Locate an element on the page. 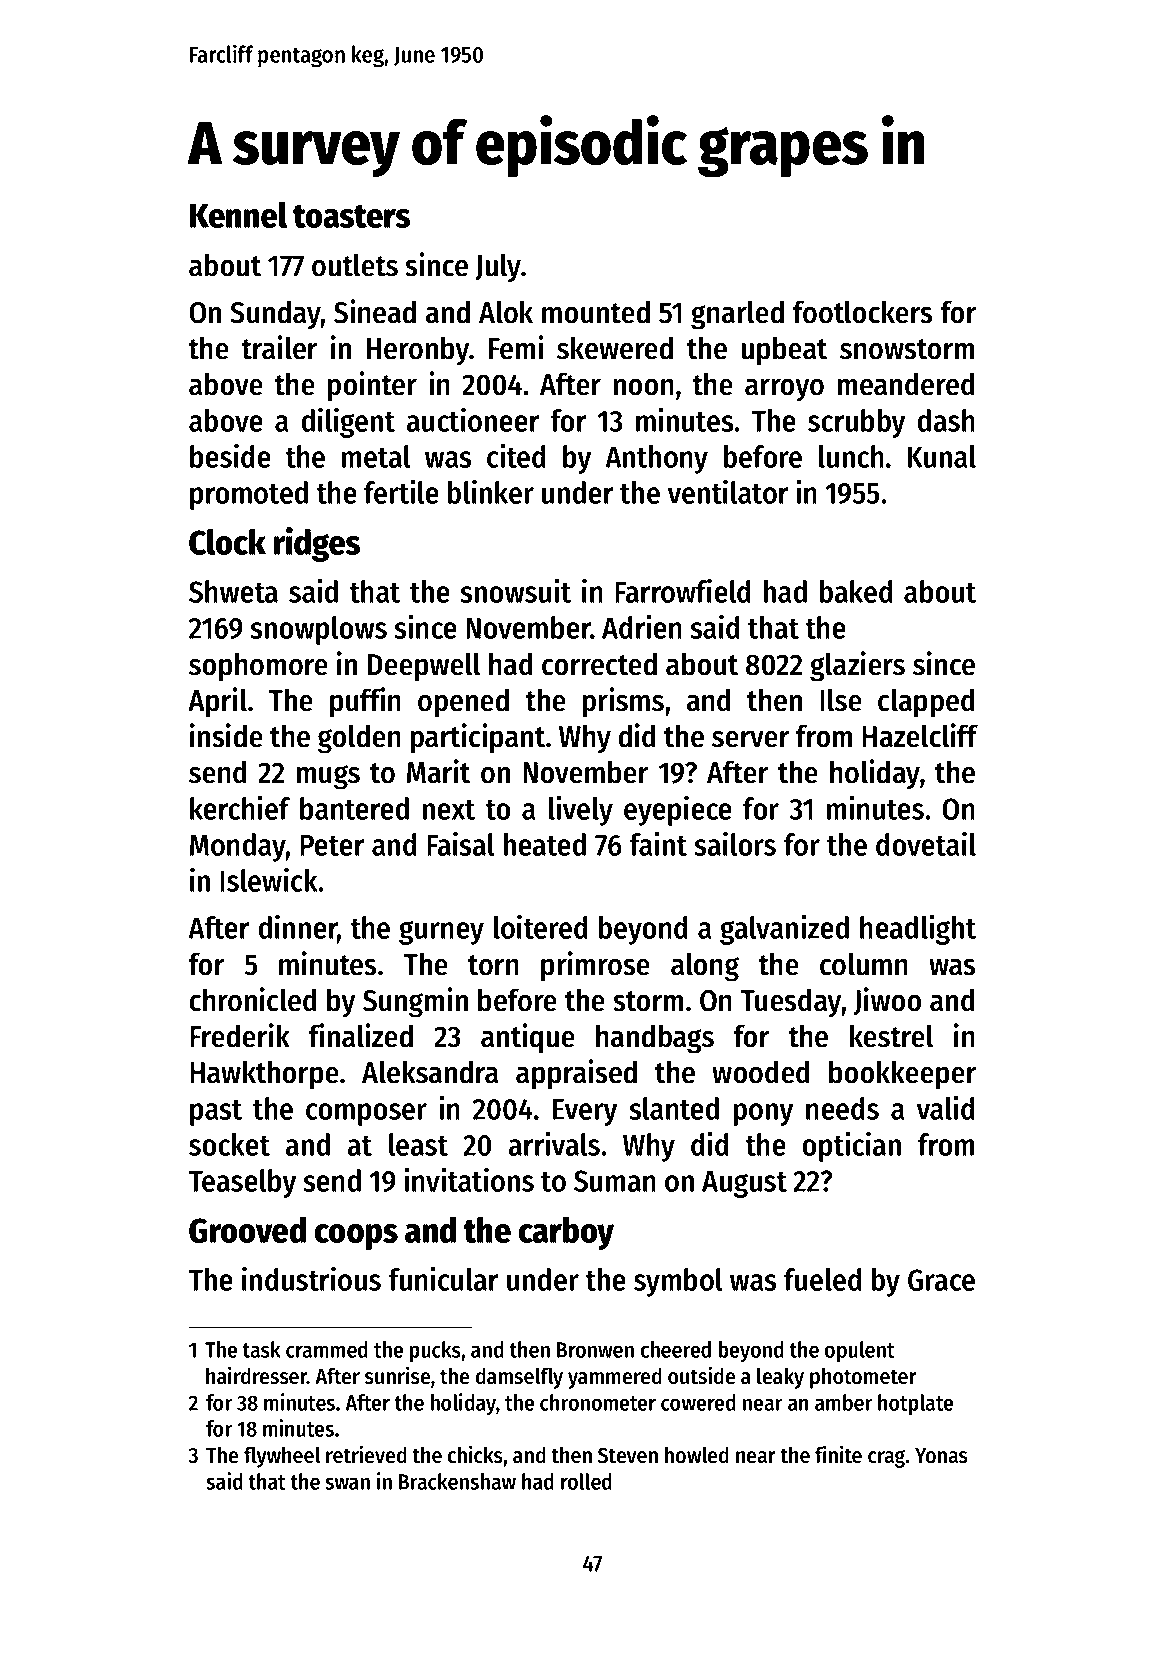  blinker is located at coordinates (491, 491).
